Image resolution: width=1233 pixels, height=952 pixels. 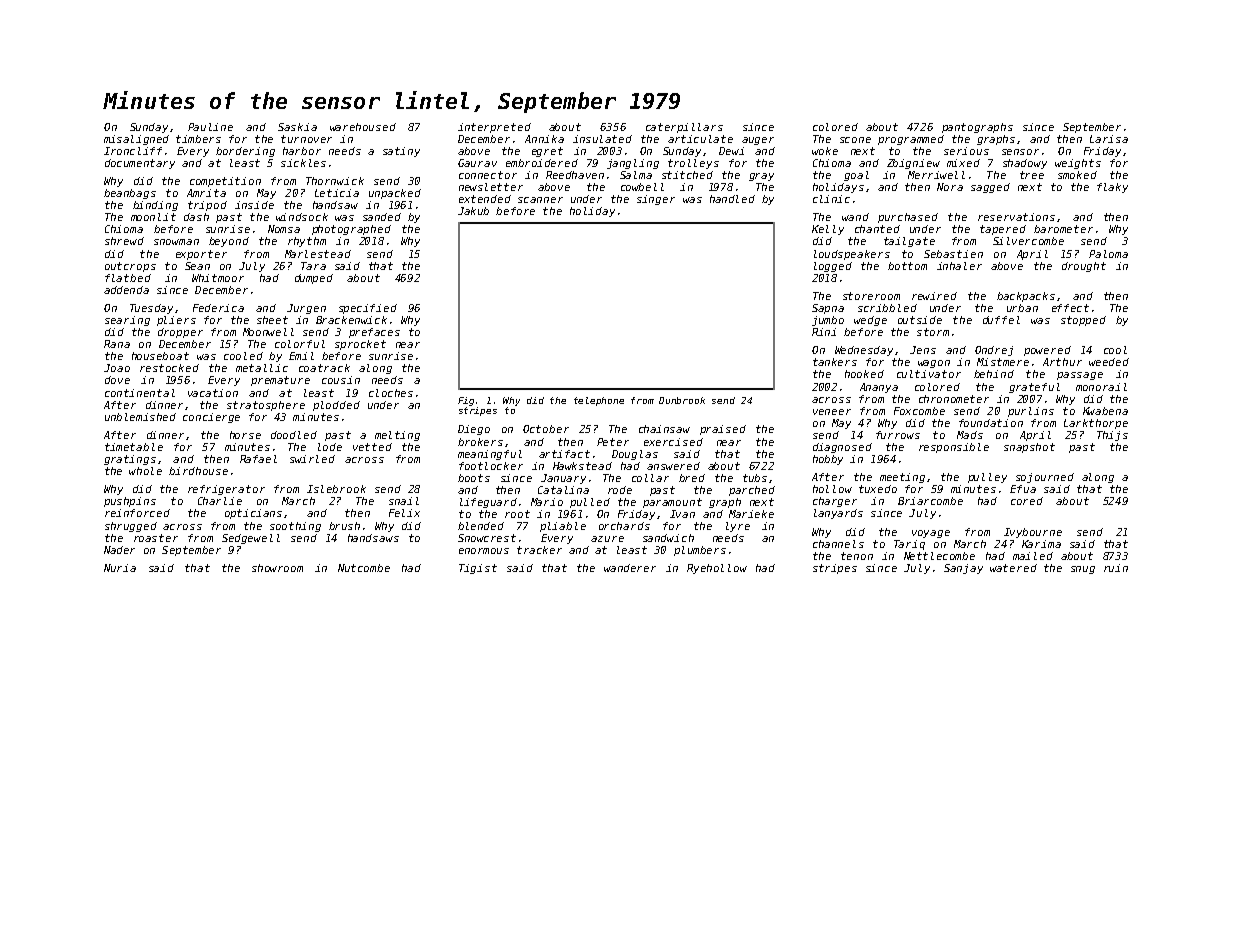 I want to click on Larisa, so click(x=1109, y=139).
